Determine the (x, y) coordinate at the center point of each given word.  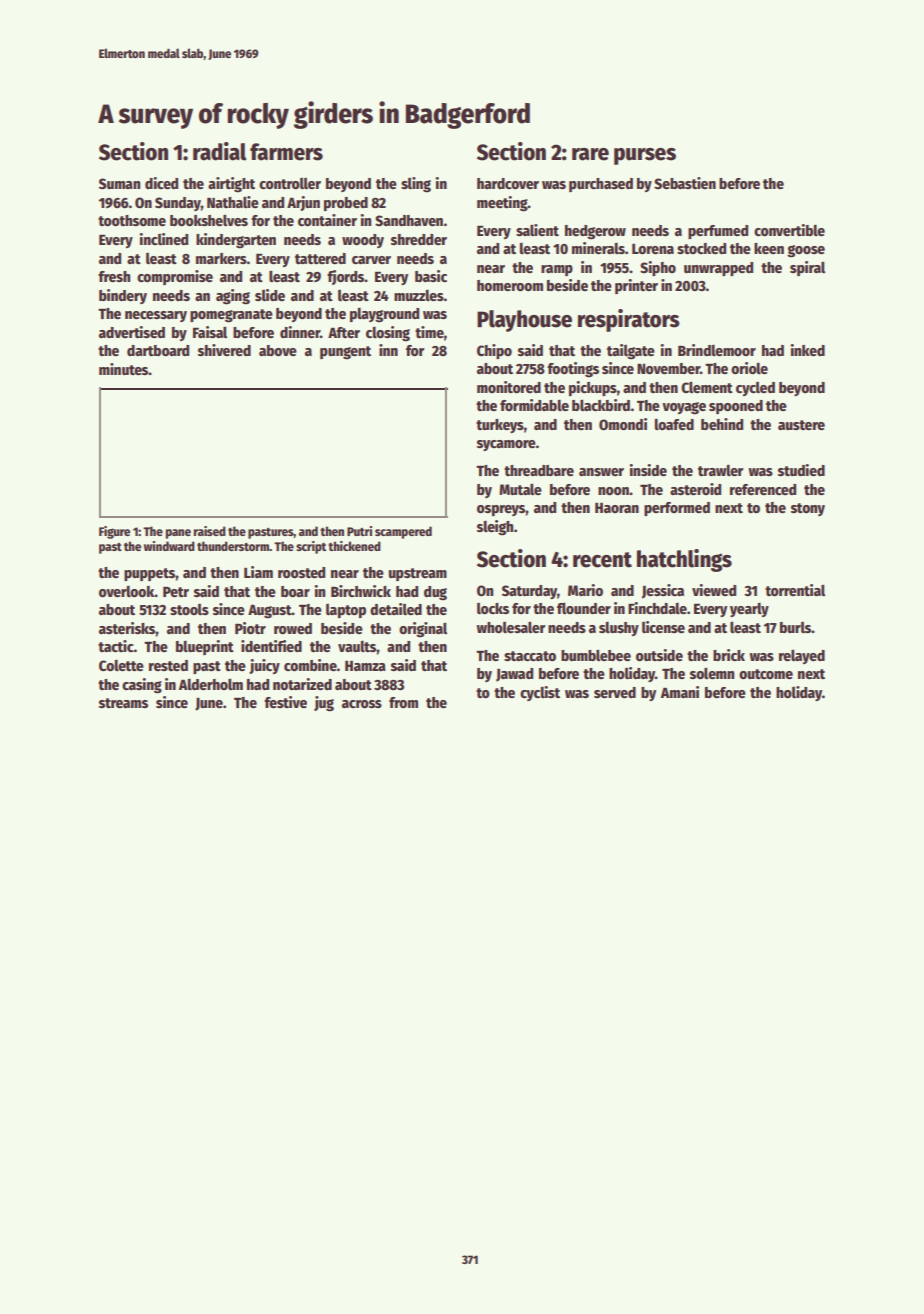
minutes (124, 369)
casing (142, 686)
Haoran (617, 508)
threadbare (539, 470)
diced (161, 183)
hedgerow (595, 232)
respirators (629, 320)
